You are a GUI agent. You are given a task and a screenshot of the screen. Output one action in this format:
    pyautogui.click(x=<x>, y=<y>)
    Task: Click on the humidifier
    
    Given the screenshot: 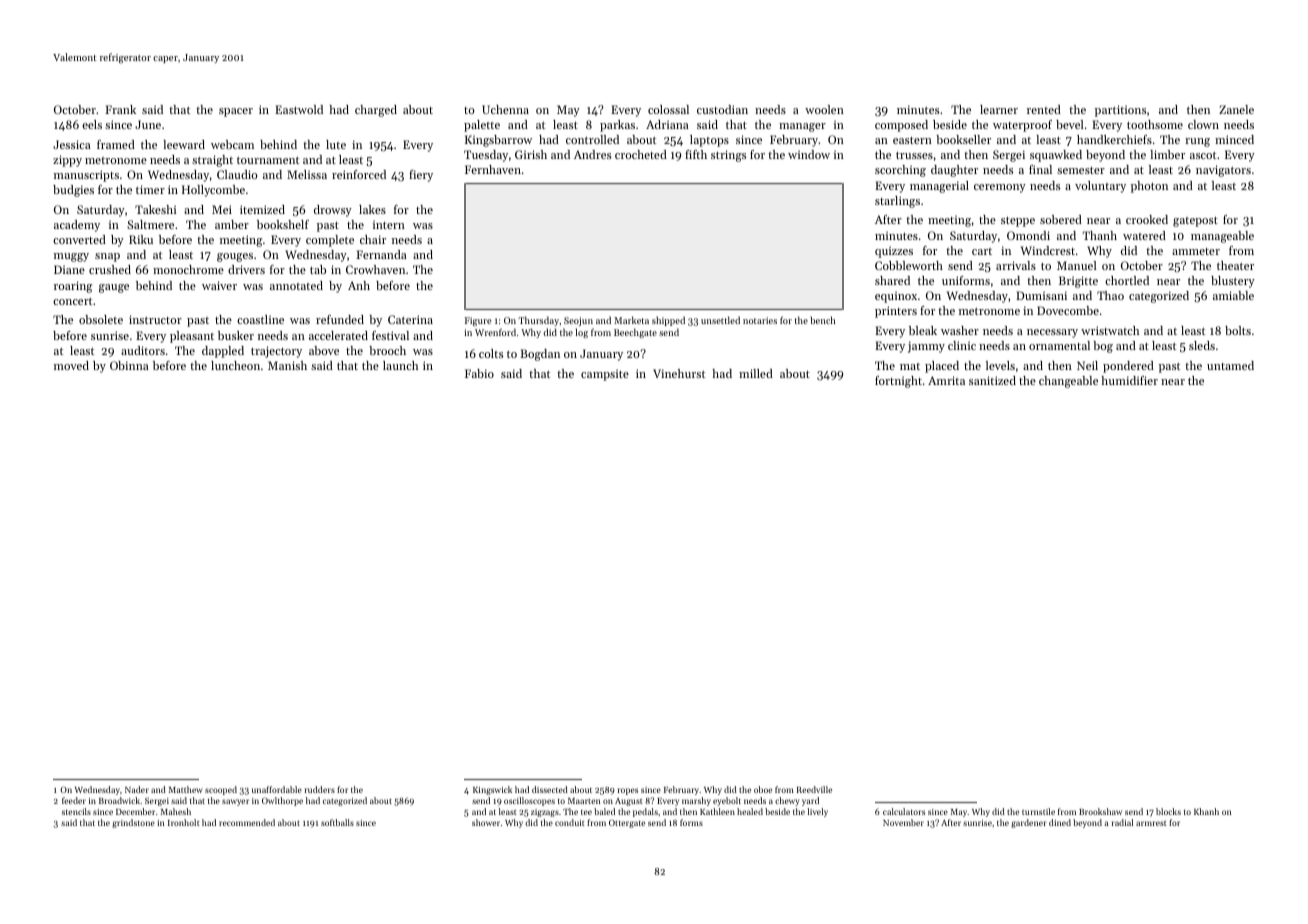 What is the action you would take?
    pyautogui.click(x=1129, y=380)
